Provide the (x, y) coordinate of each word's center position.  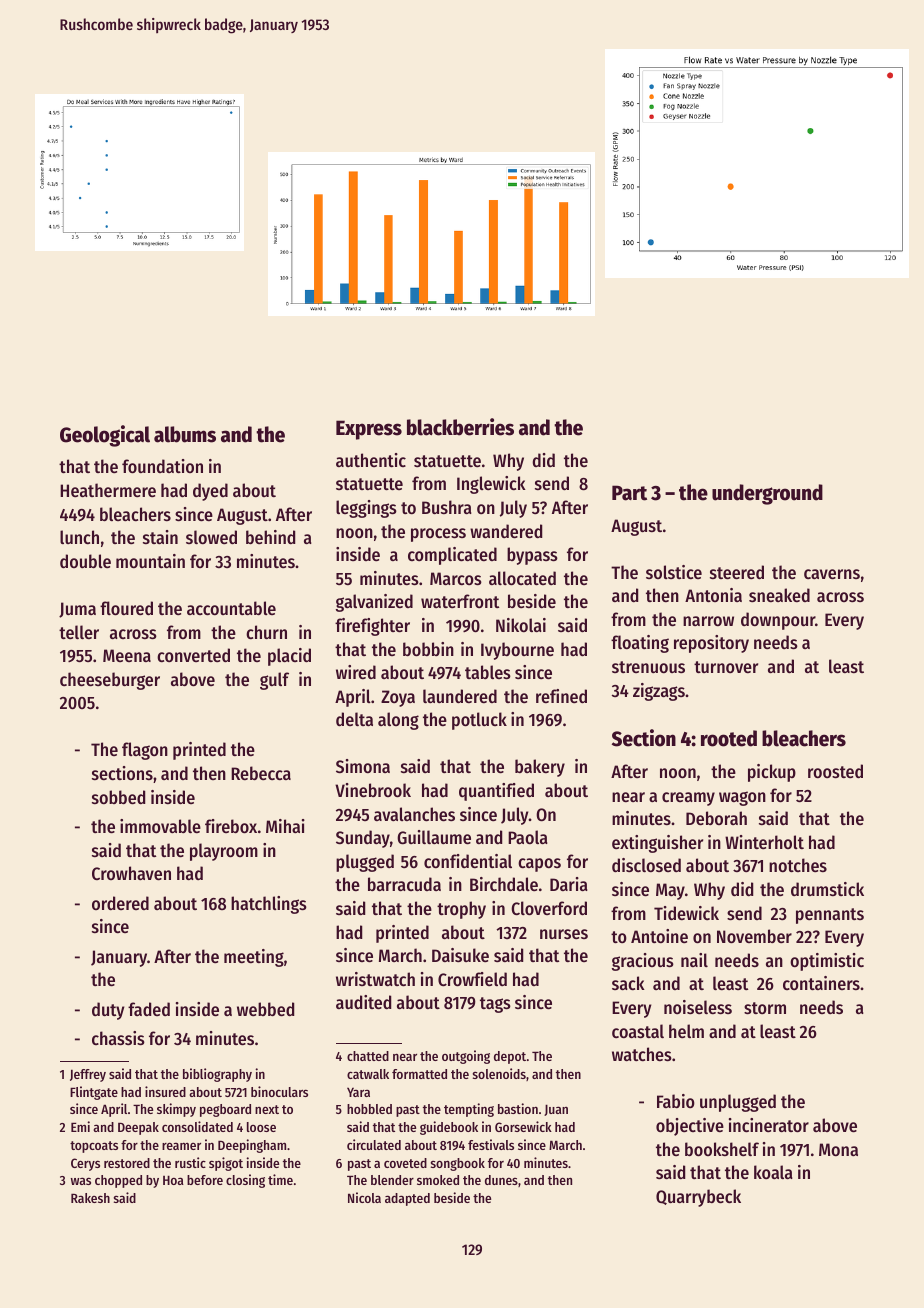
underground (767, 494)
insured (165, 1091)
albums (185, 434)
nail (694, 960)
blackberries (460, 427)
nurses (564, 934)
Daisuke (460, 955)
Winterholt (764, 842)
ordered (120, 903)
